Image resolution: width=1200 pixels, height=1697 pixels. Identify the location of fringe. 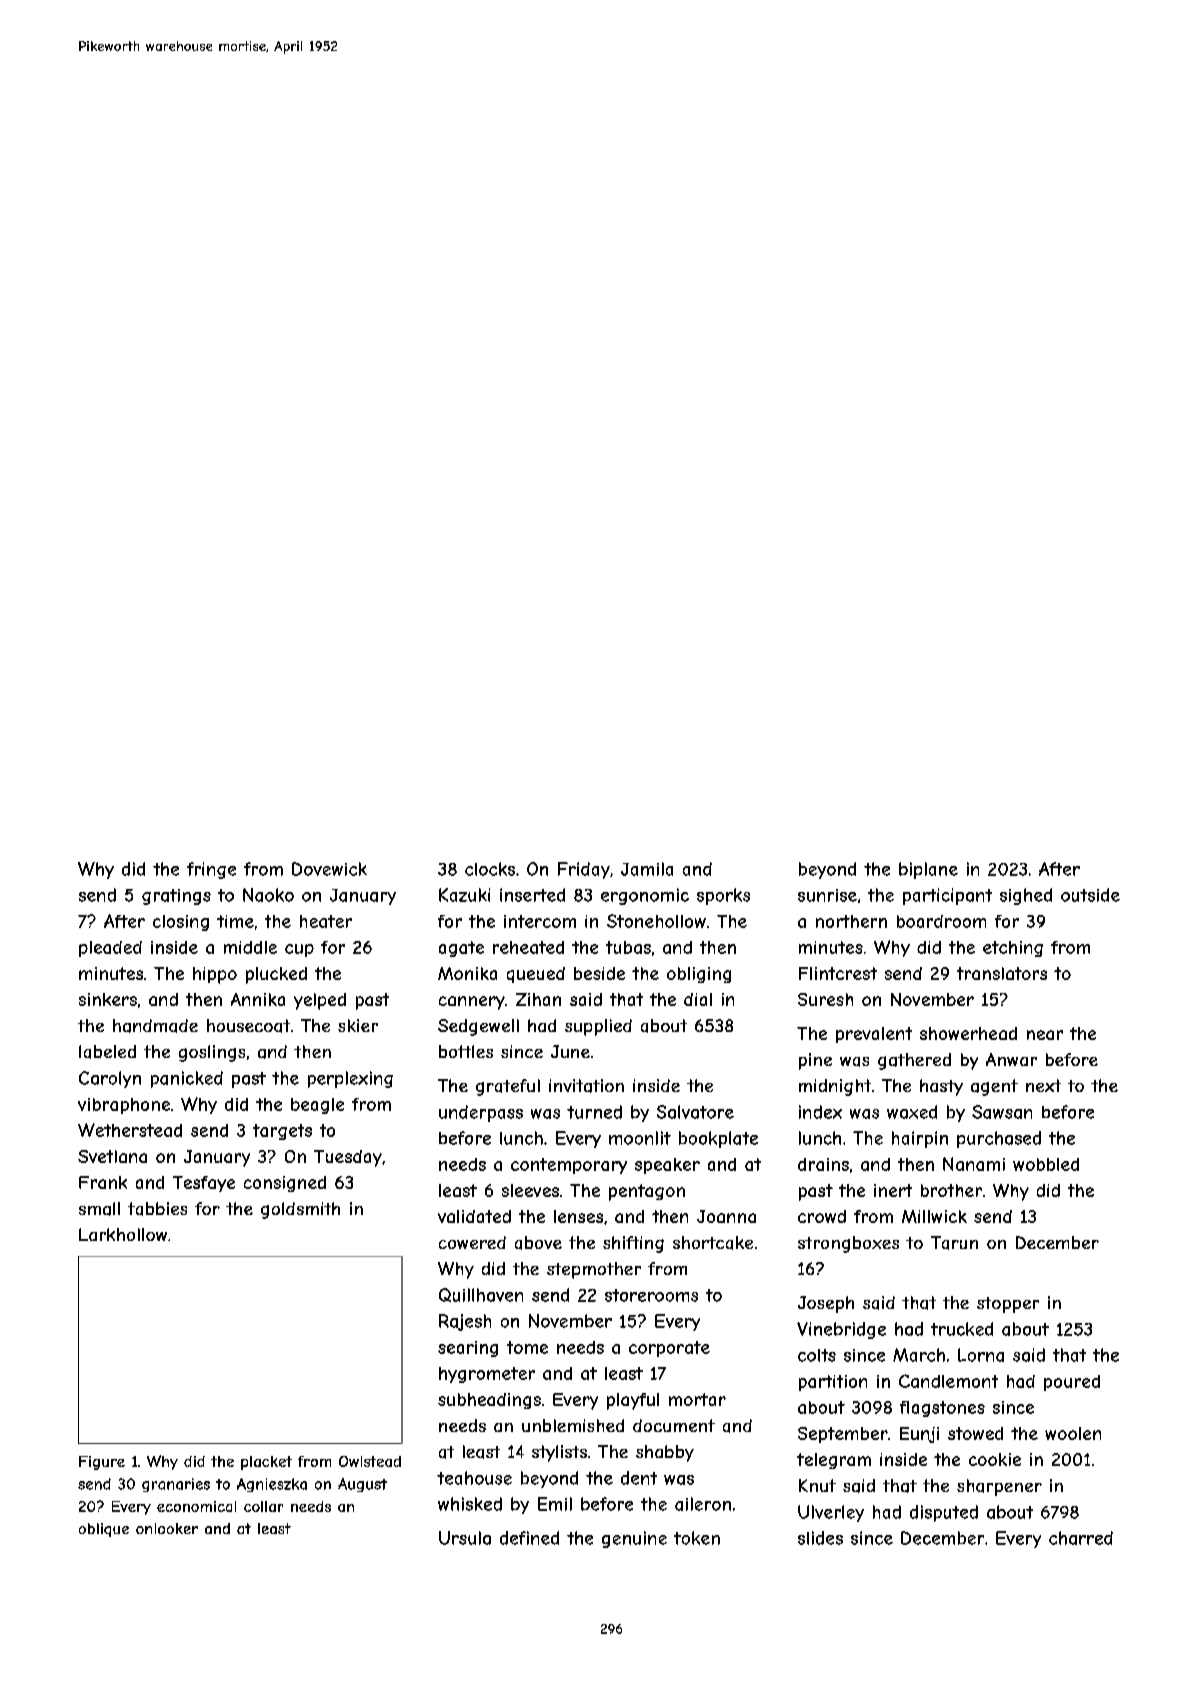
(211, 870).
